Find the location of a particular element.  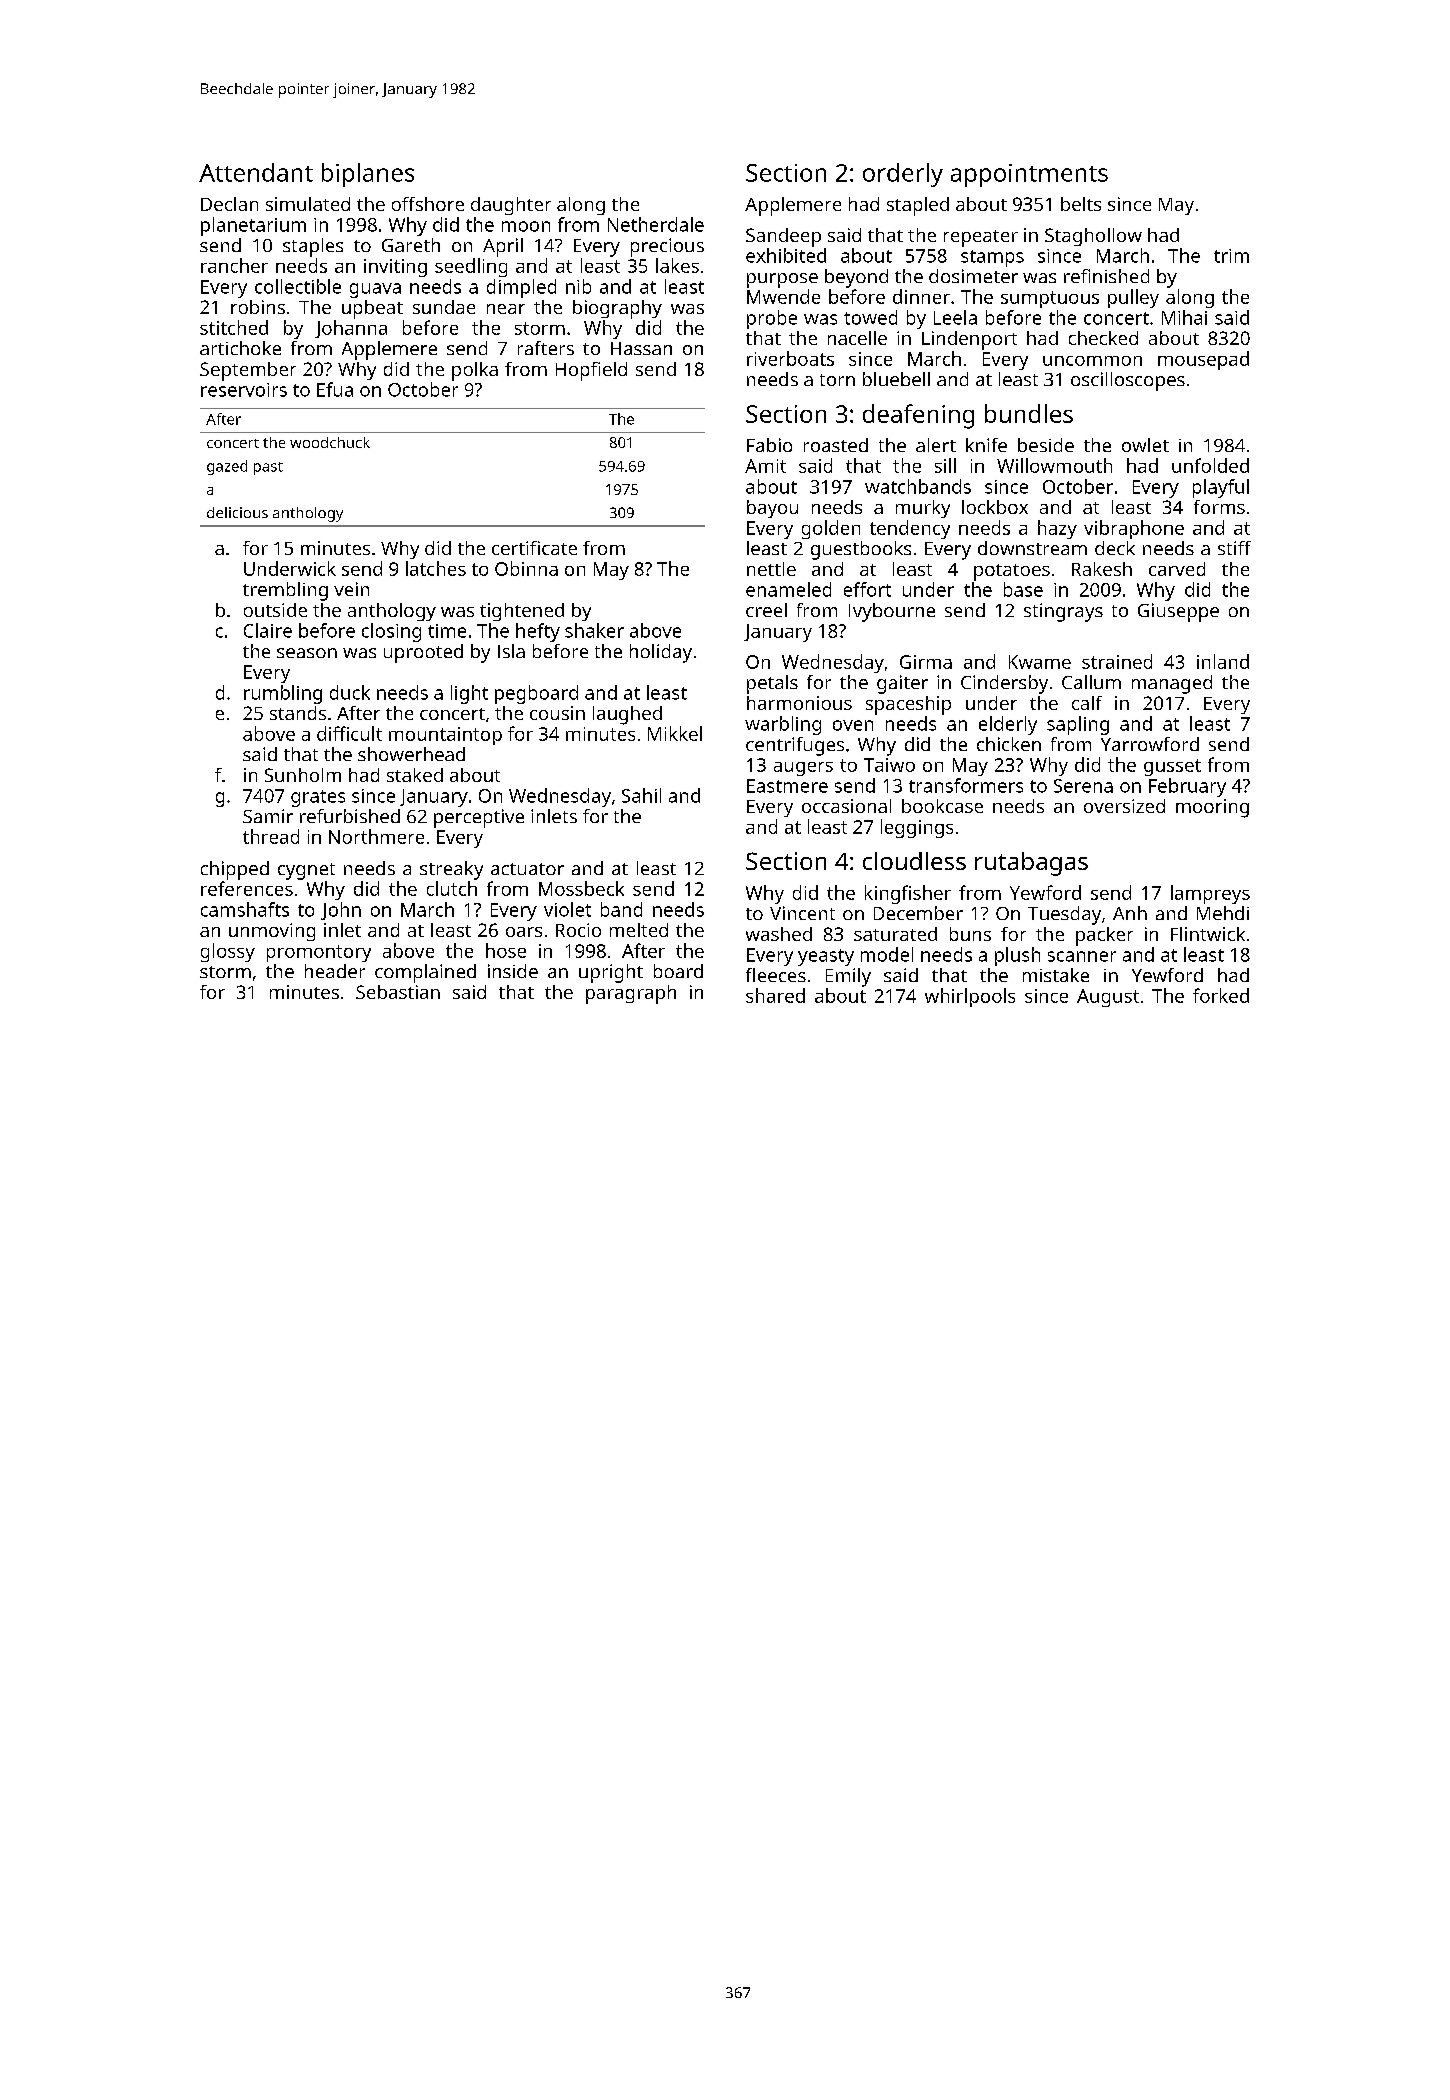

orderly is located at coordinates (903, 175).
